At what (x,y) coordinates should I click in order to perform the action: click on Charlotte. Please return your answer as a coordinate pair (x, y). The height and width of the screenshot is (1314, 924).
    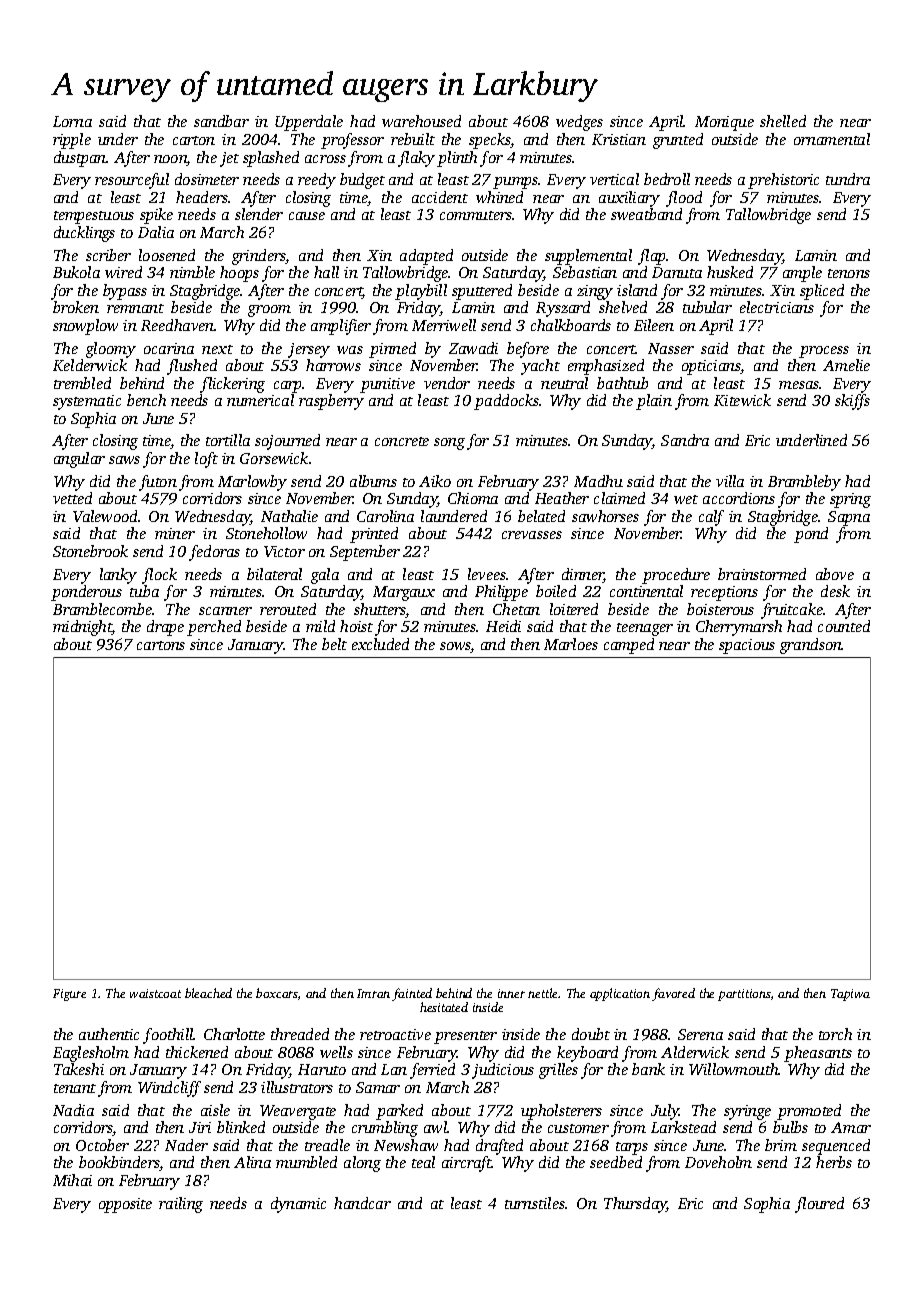
    Looking at the image, I should click on (234, 1034).
